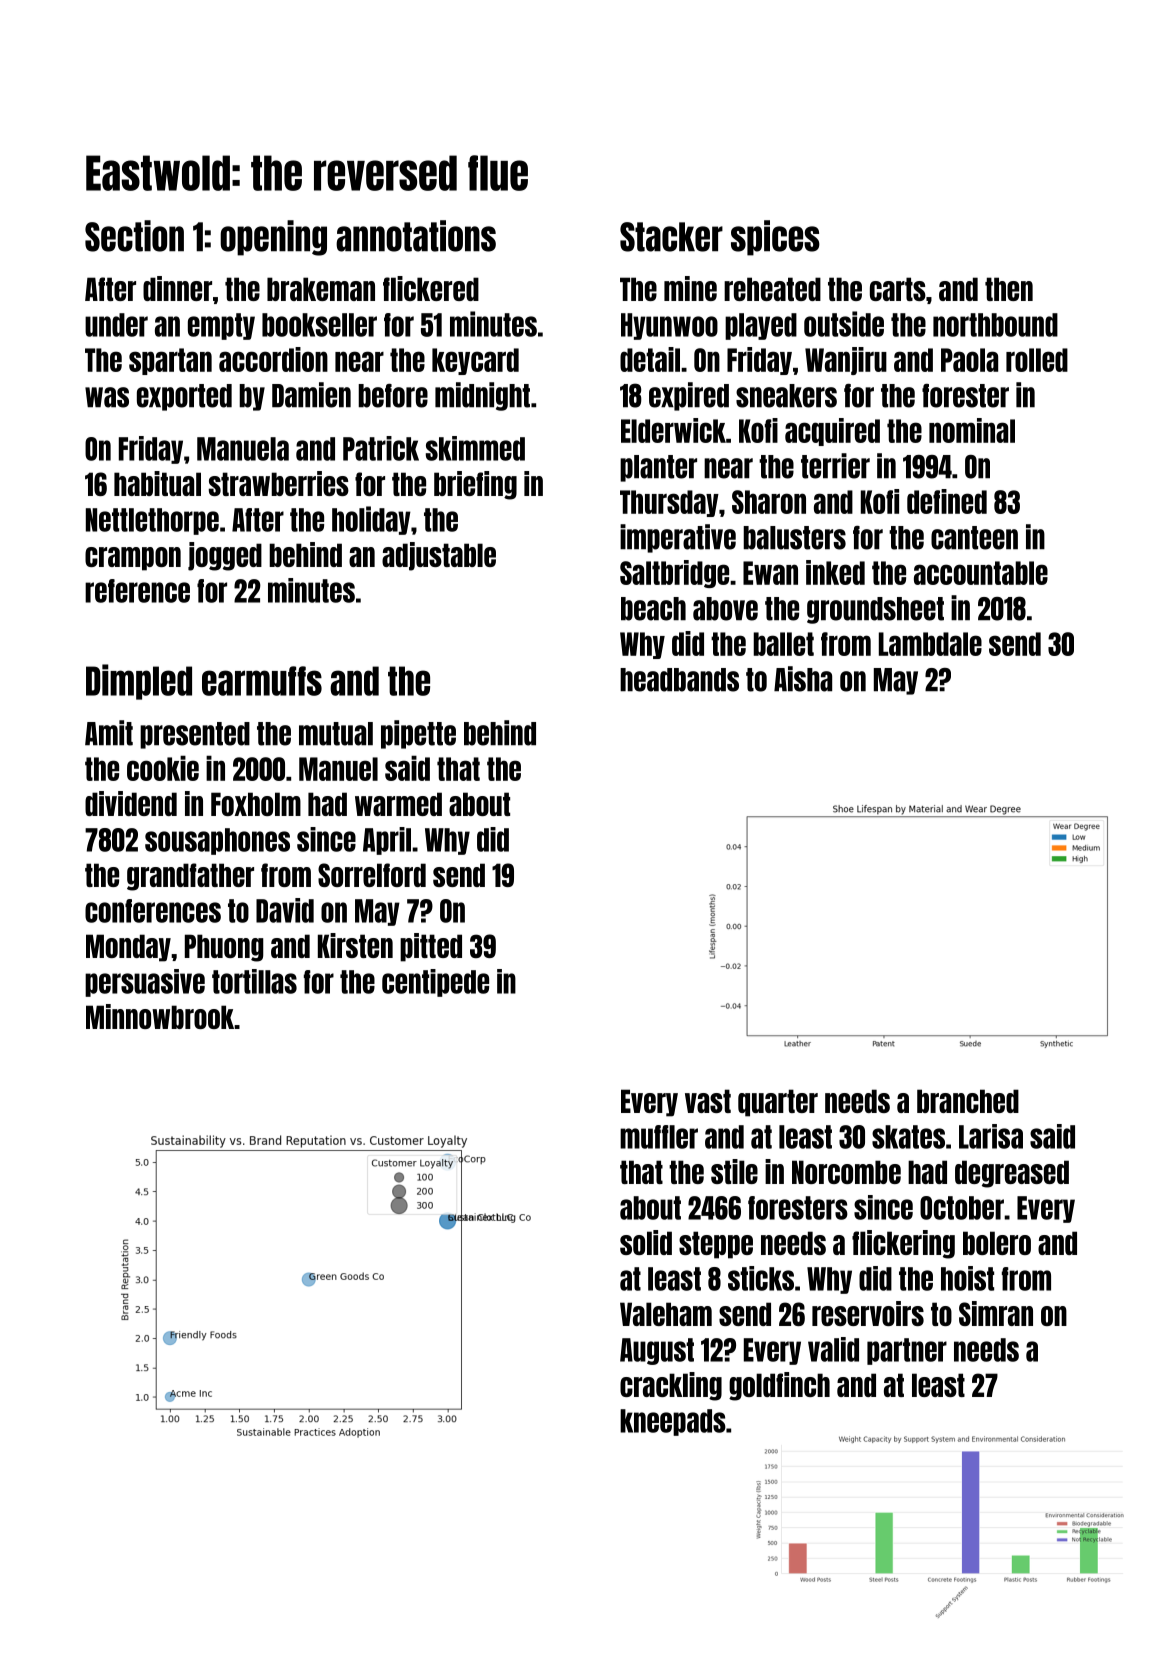  I want to click on Section, so click(134, 236).
